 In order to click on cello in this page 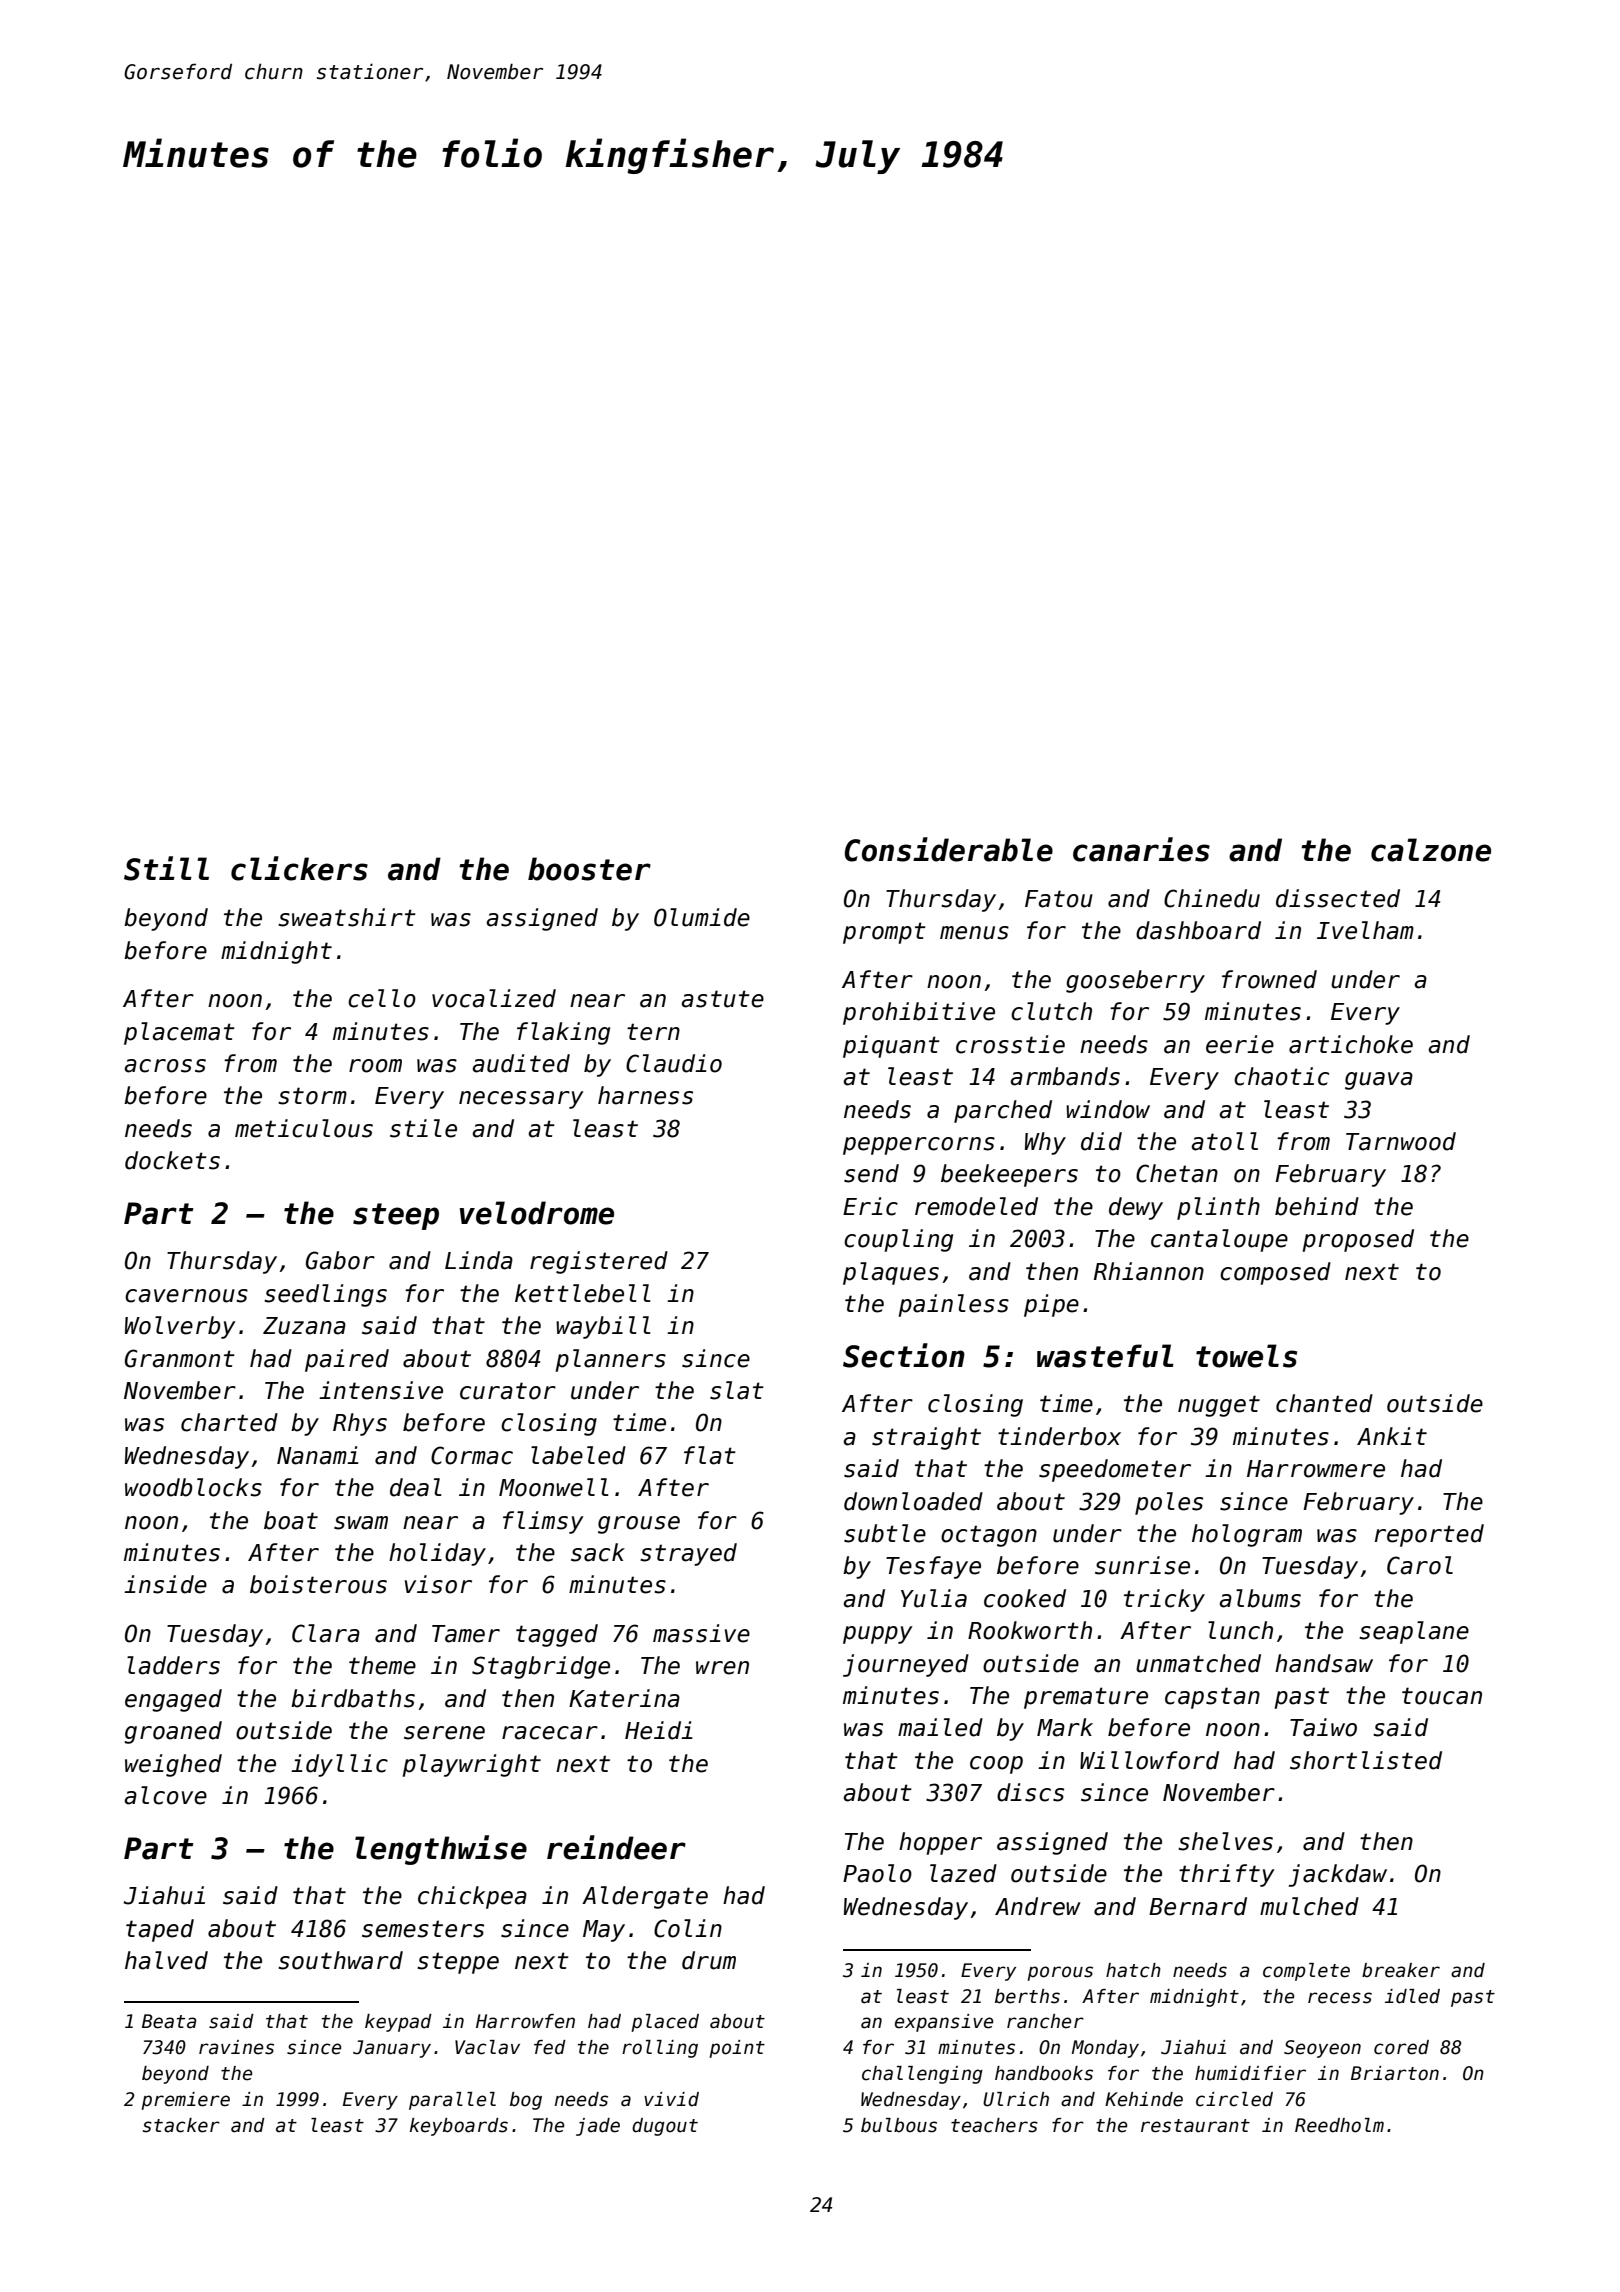, I will do `click(382, 998)`.
